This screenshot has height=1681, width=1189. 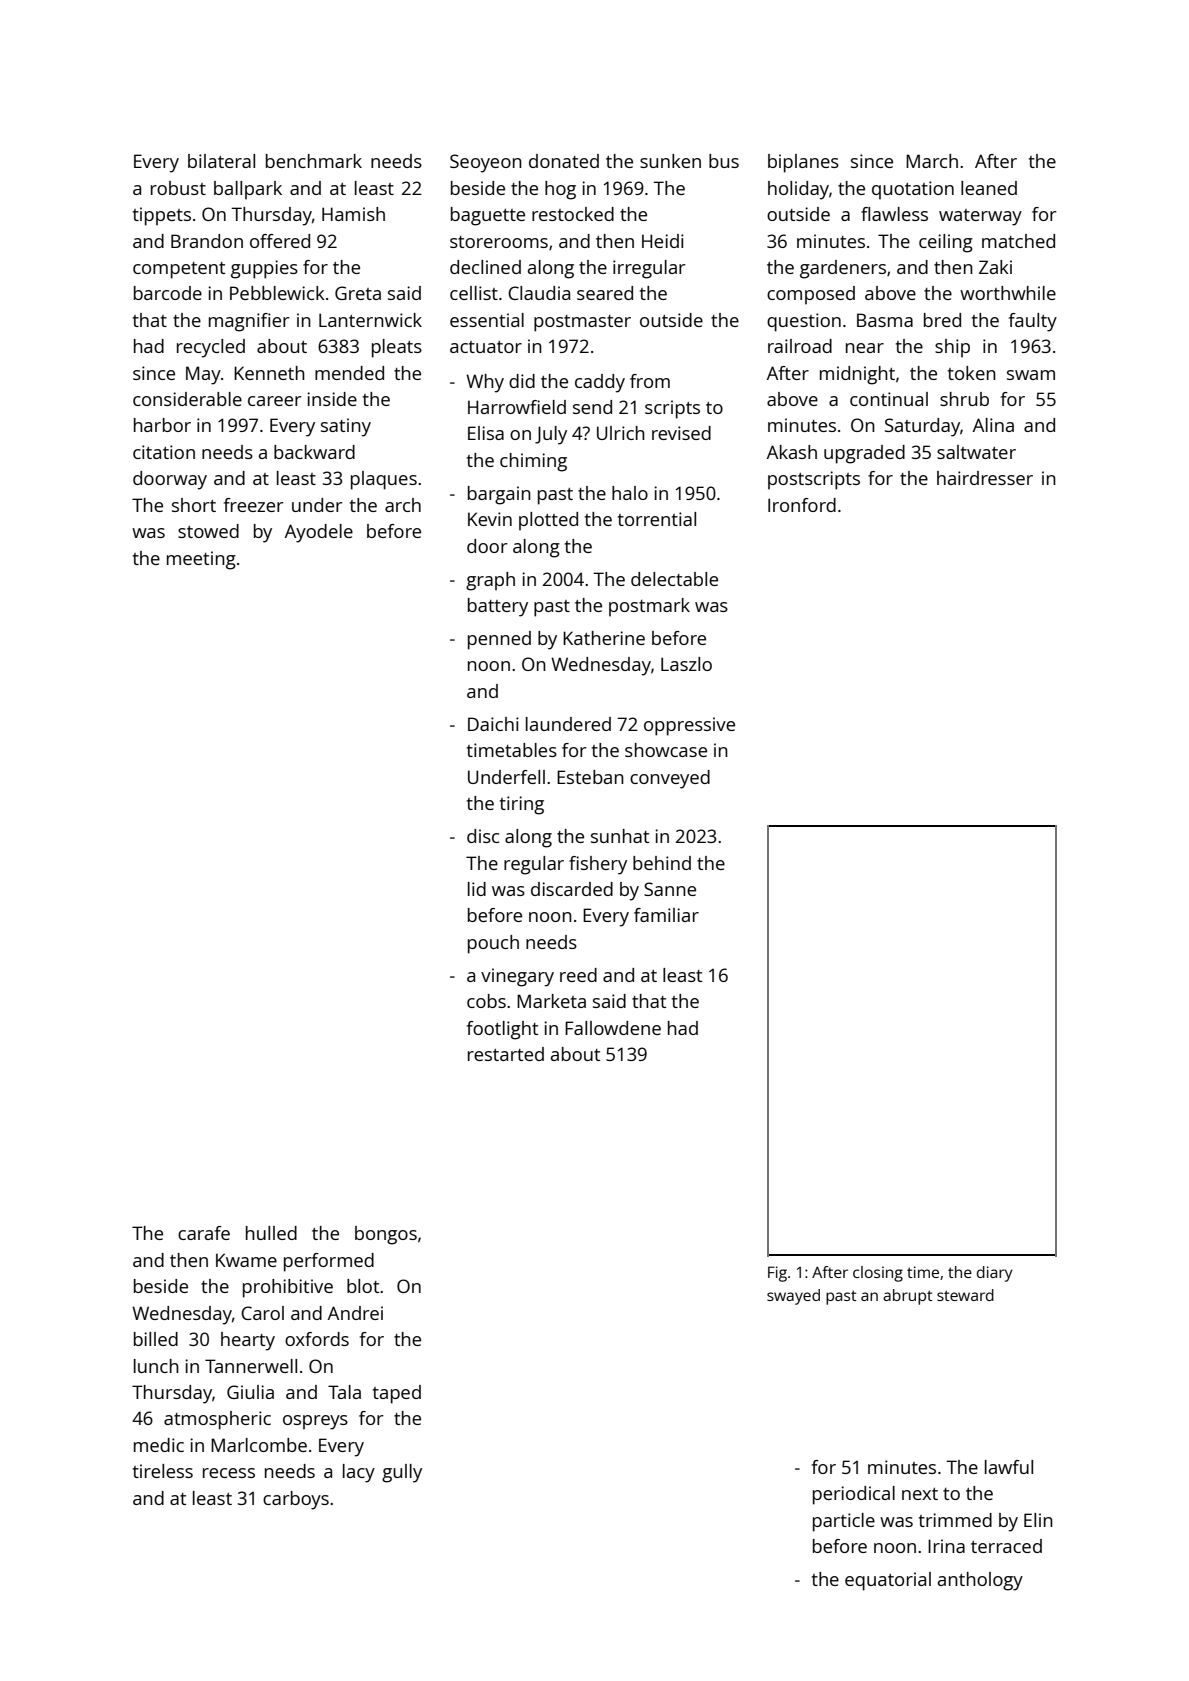 I want to click on considerable, so click(x=187, y=399).
